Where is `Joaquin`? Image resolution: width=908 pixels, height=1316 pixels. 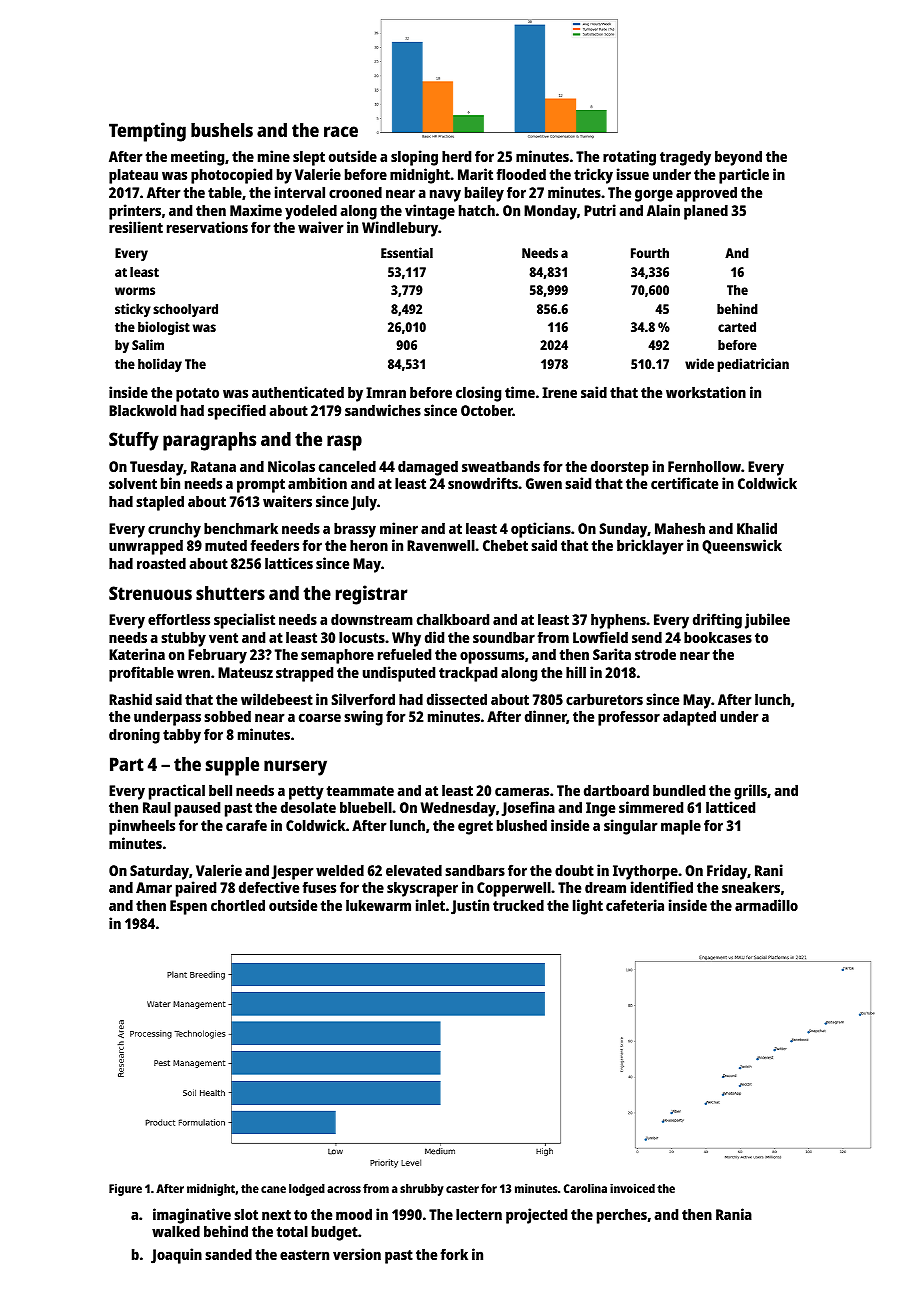
Joaquin is located at coordinates (176, 1256).
